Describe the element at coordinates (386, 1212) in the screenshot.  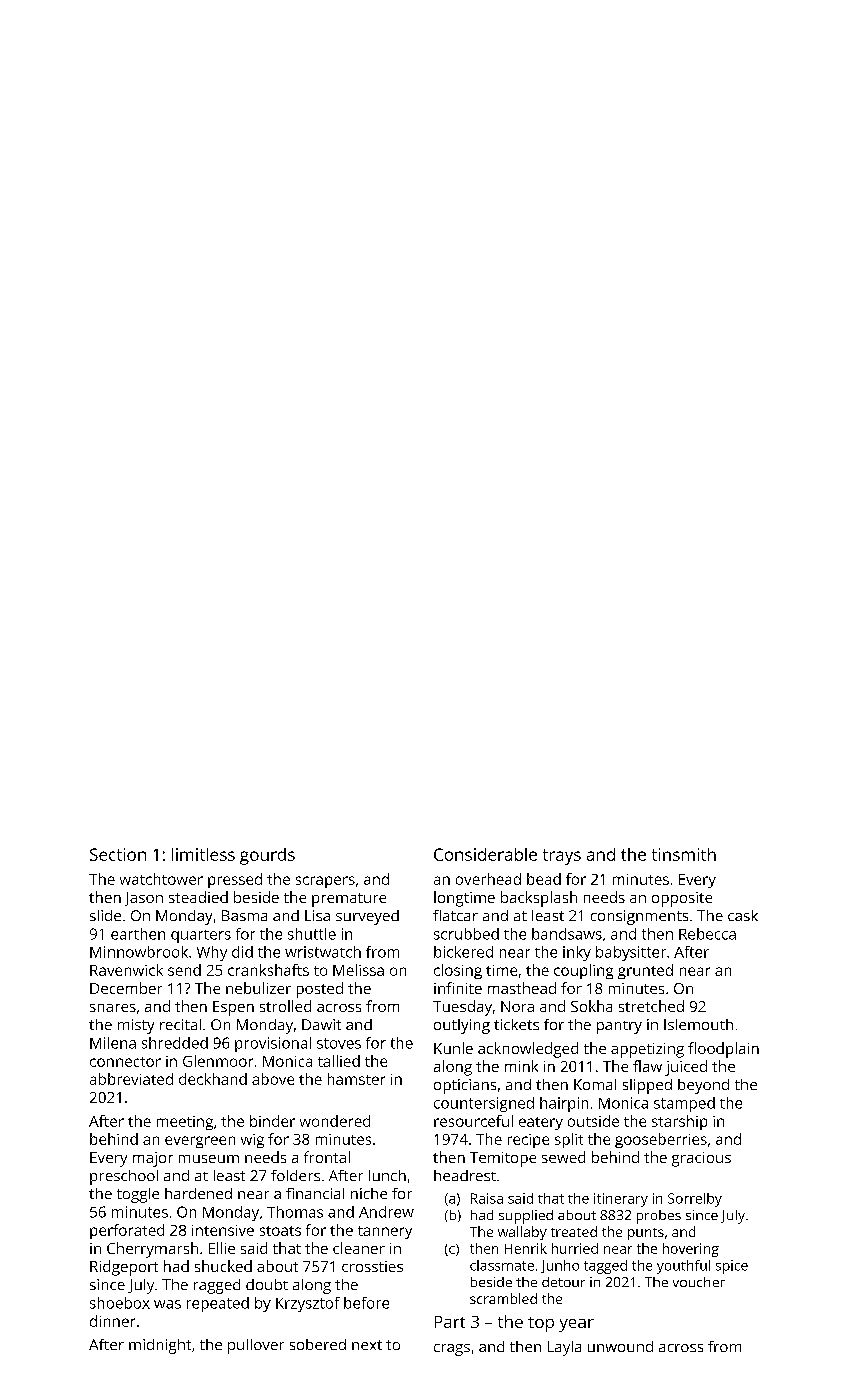
I see `Andrew` at that location.
